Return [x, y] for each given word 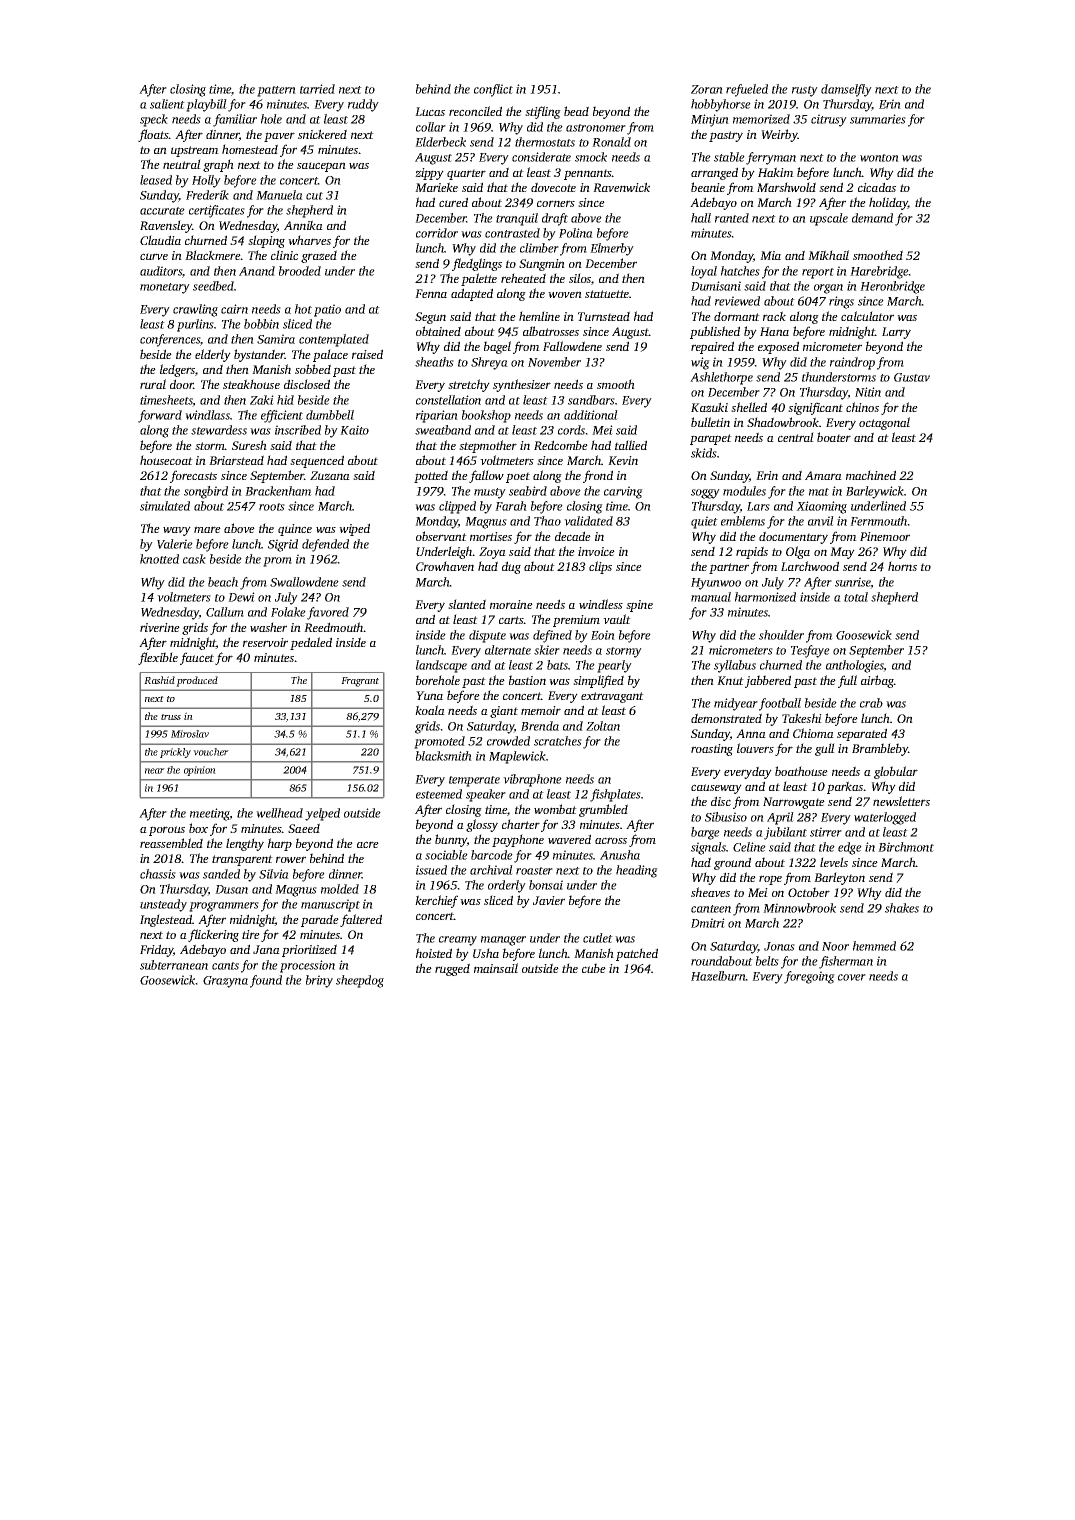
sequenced [317, 461]
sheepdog [360, 981]
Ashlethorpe [721, 378]
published [715, 332]
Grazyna [225, 982]
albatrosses [551, 331]
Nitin [868, 392]
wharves [309, 240]
